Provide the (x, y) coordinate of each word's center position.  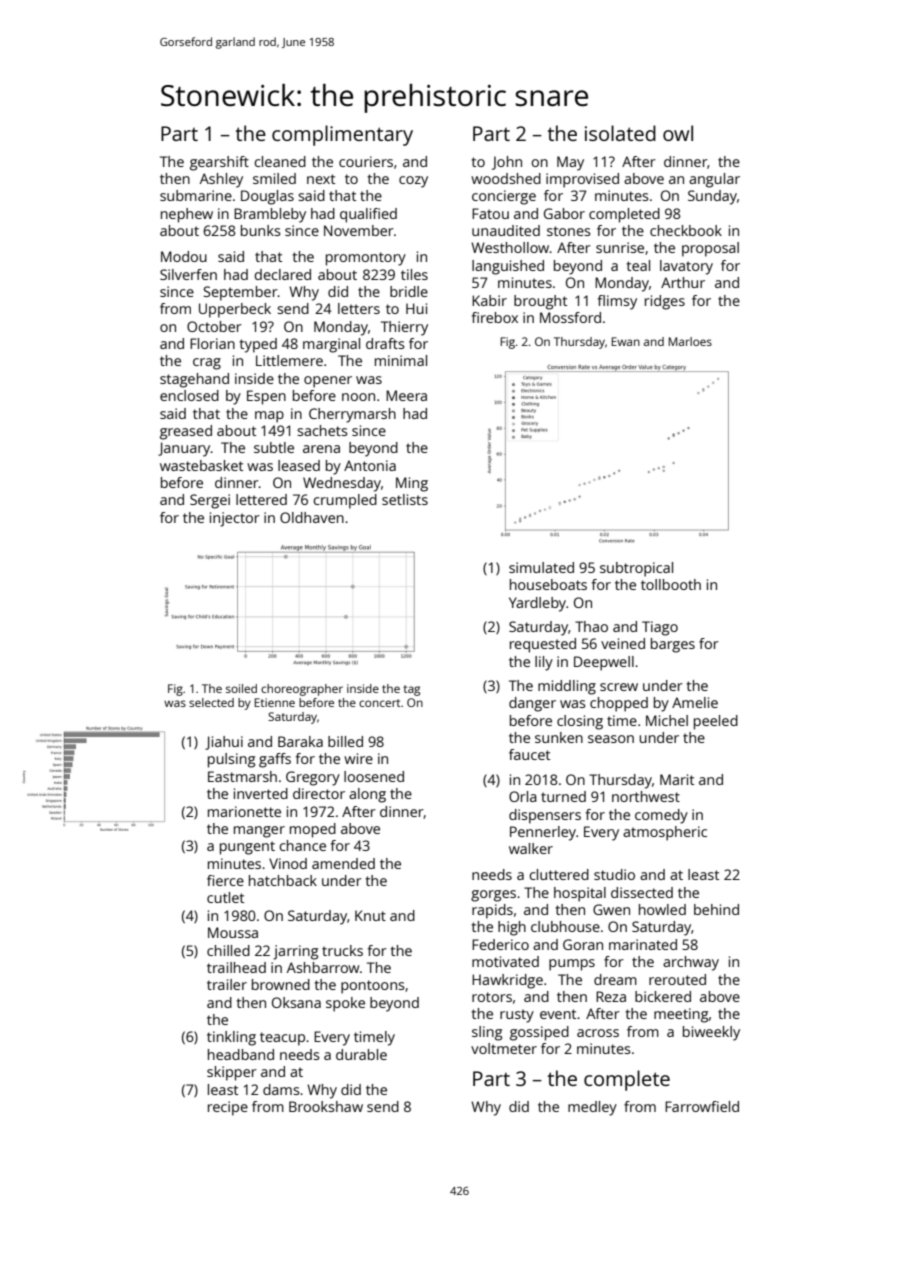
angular (714, 180)
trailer (227, 984)
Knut (370, 915)
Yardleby (537, 604)
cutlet (225, 897)
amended (343, 863)
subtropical (636, 569)
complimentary (342, 135)
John (507, 163)
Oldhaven (312, 517)
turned (563, 796)
